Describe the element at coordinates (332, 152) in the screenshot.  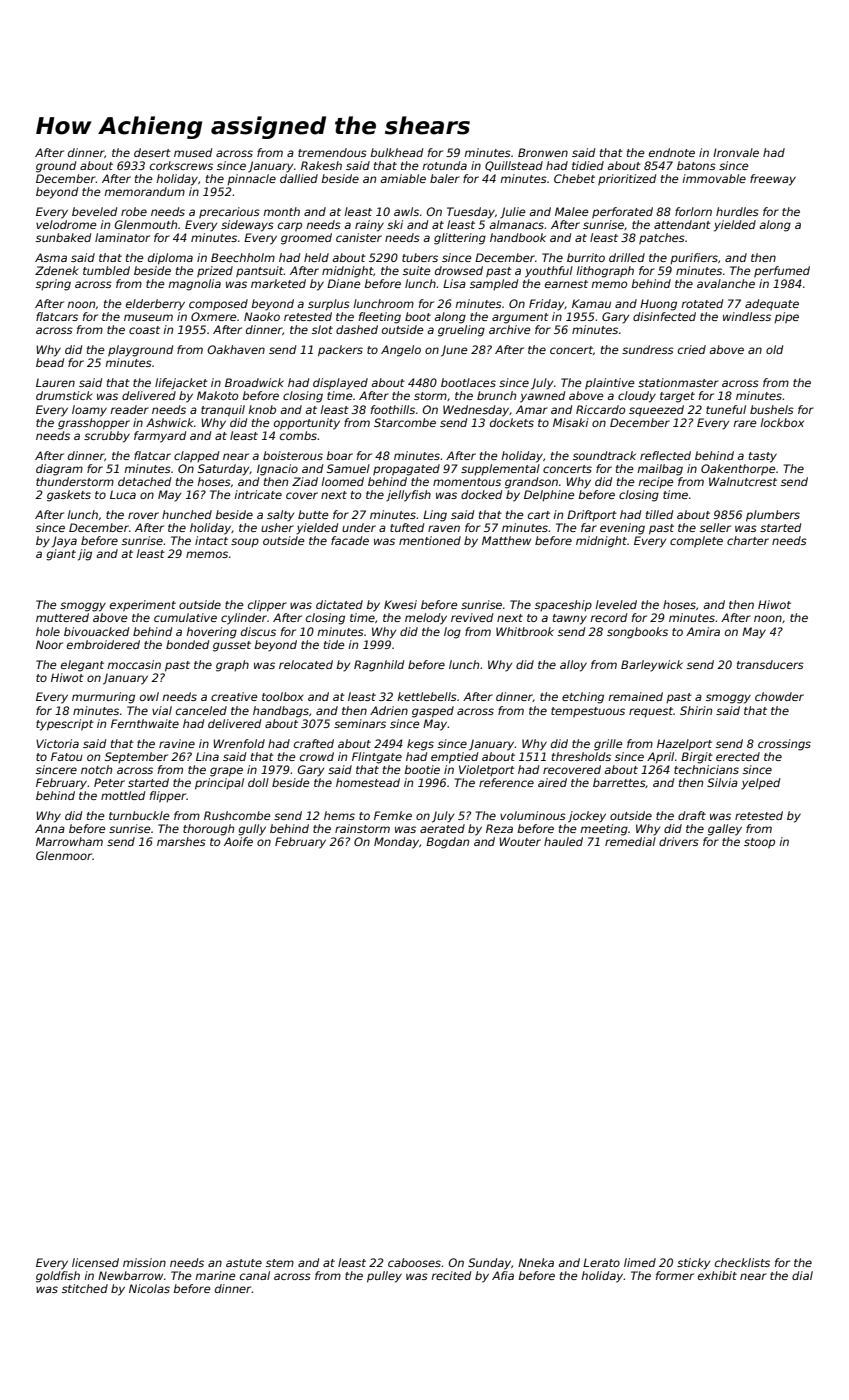
I see `tremendous` at that location.
